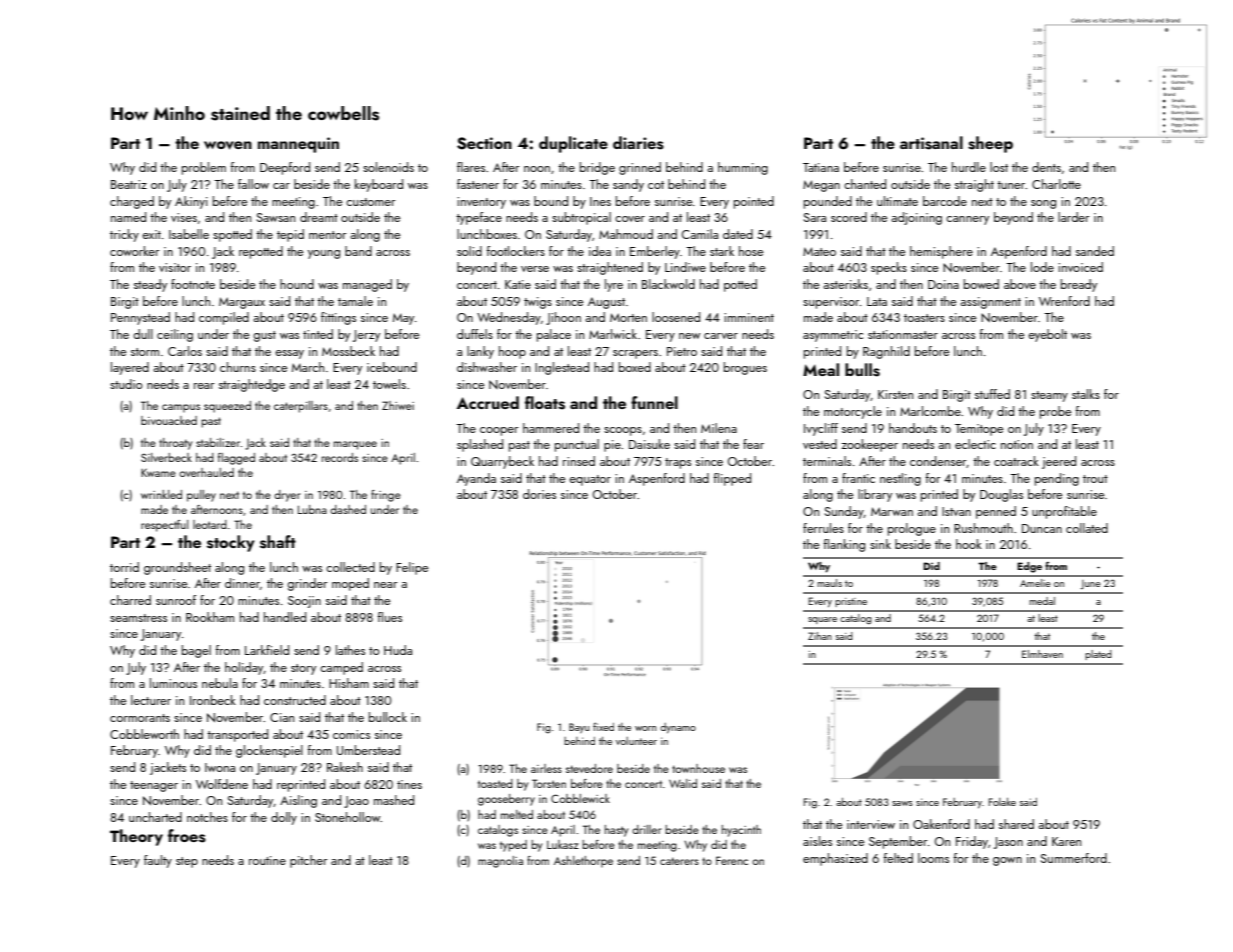  I want to click on driller, so click(647, 829).
